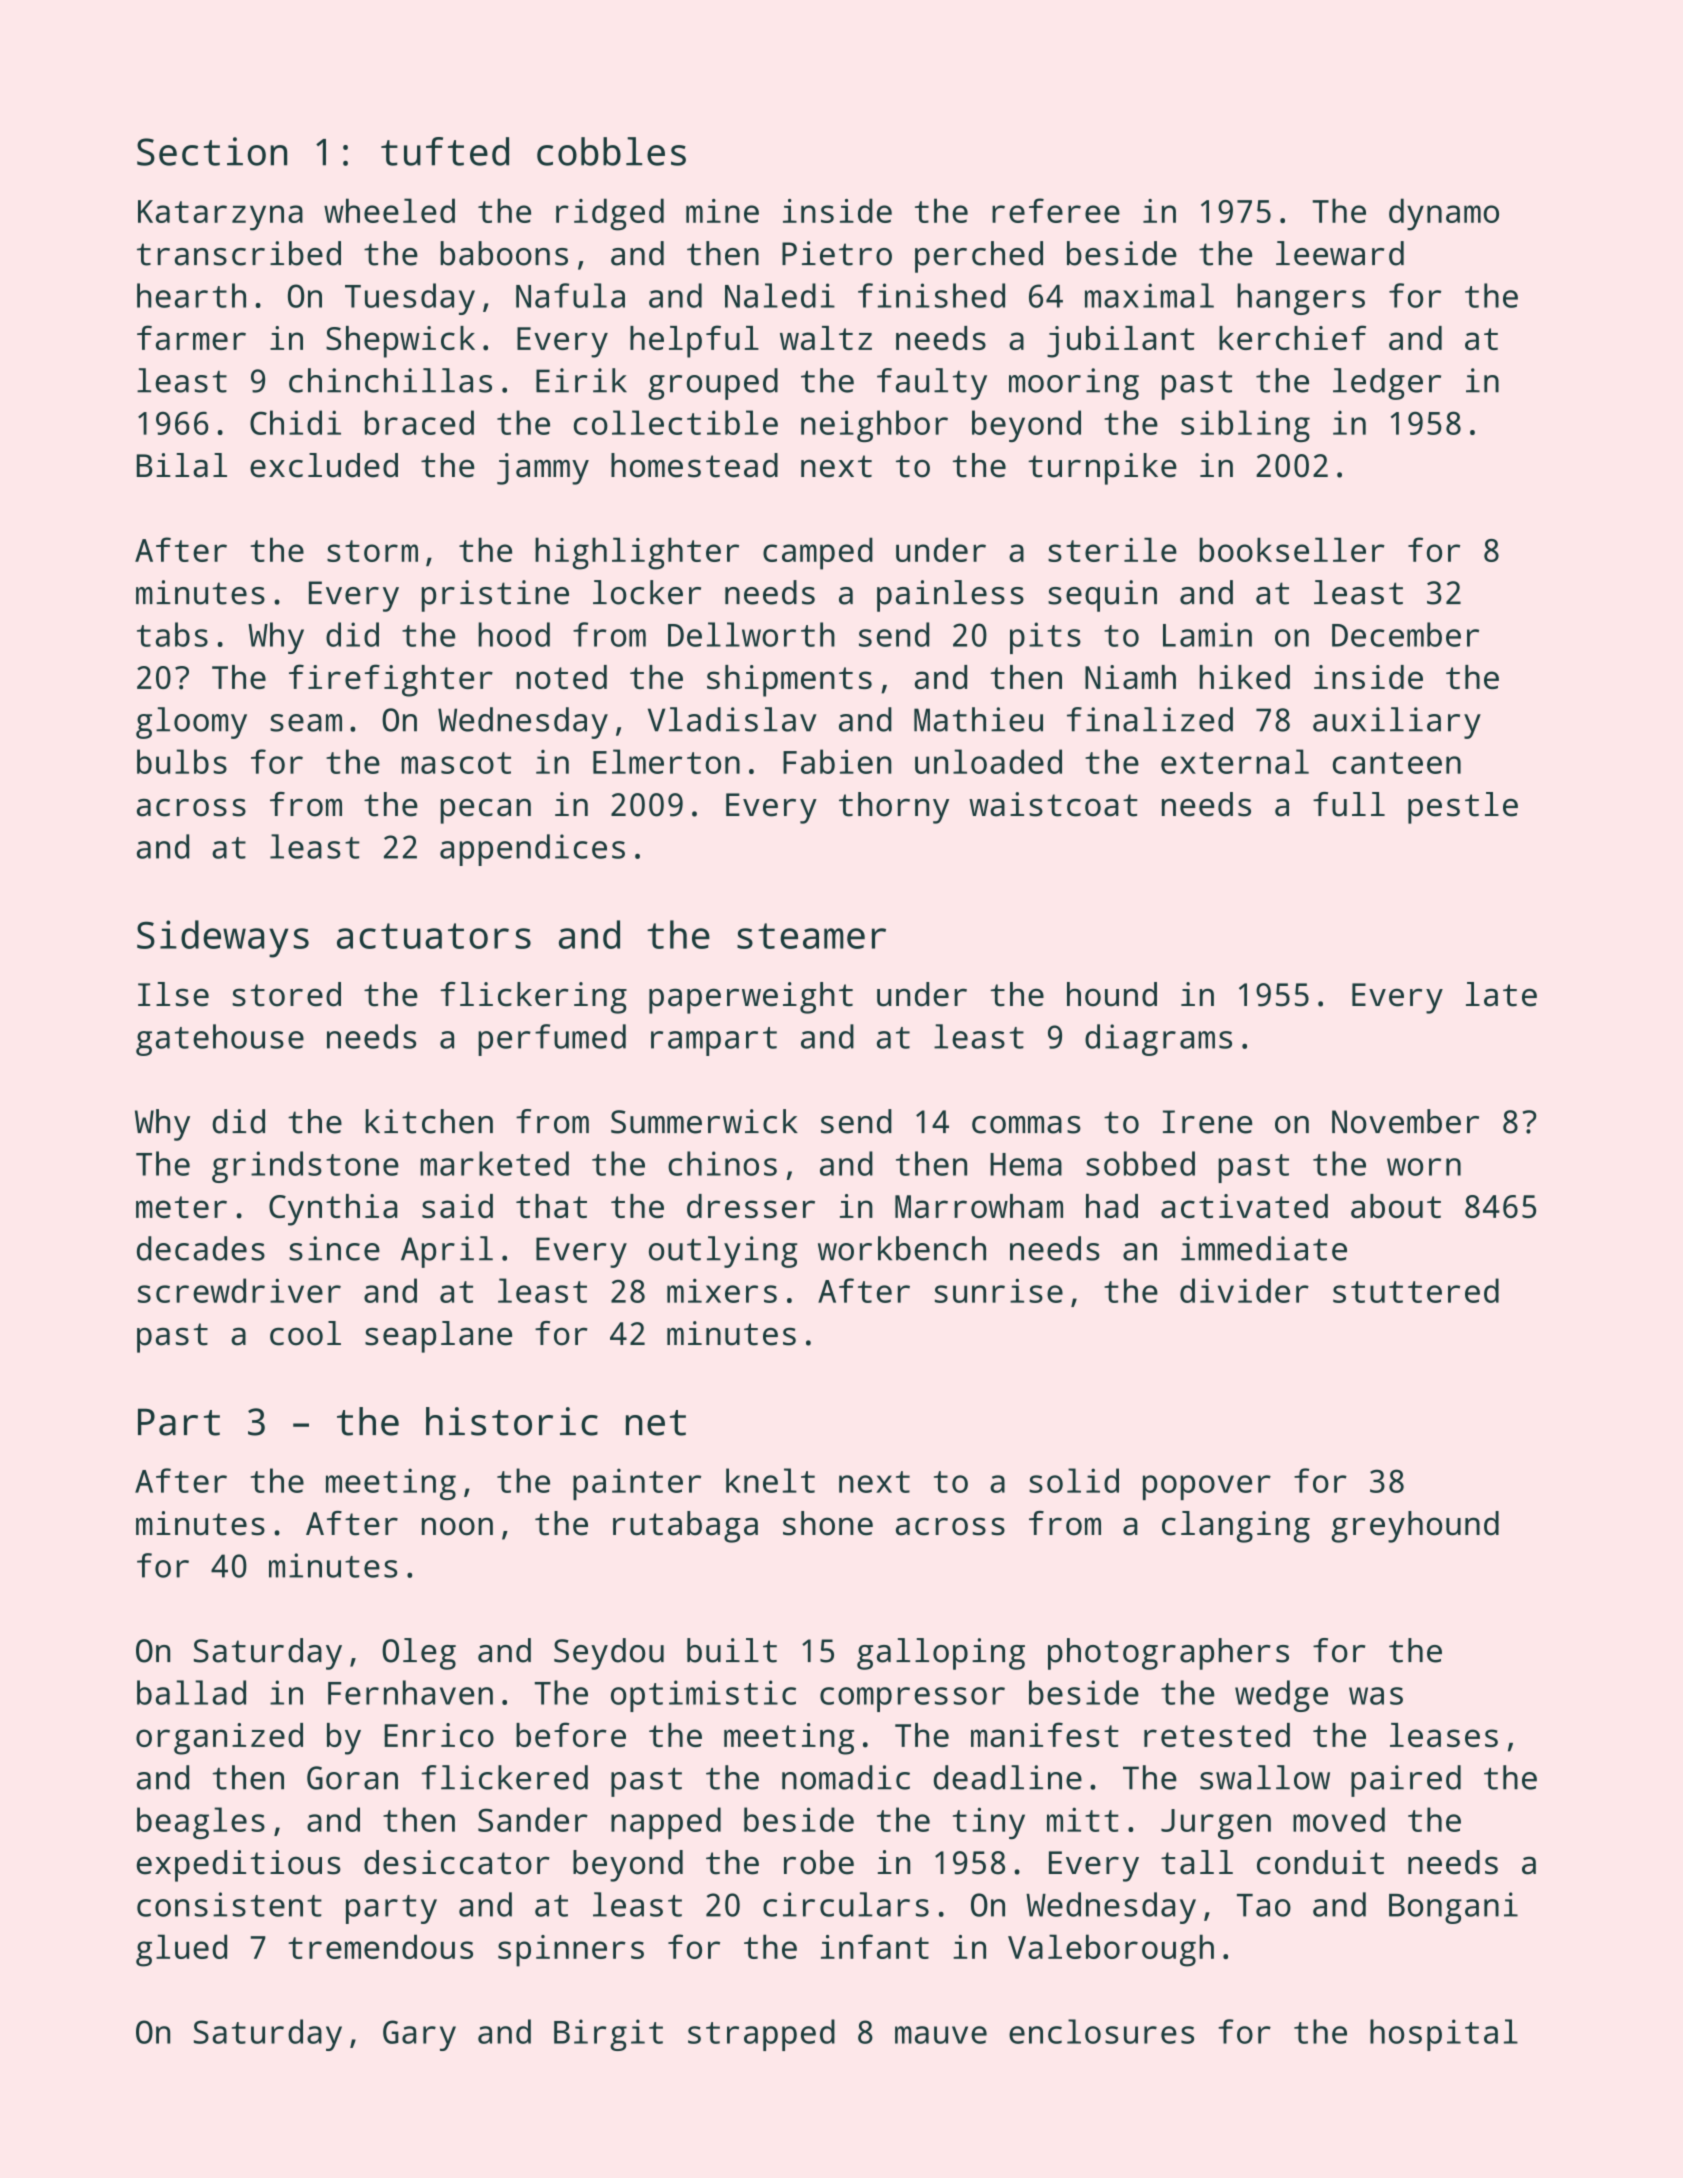 This image has height=2178, width=1683. I want to click on firefighter, so click(391, 680).
